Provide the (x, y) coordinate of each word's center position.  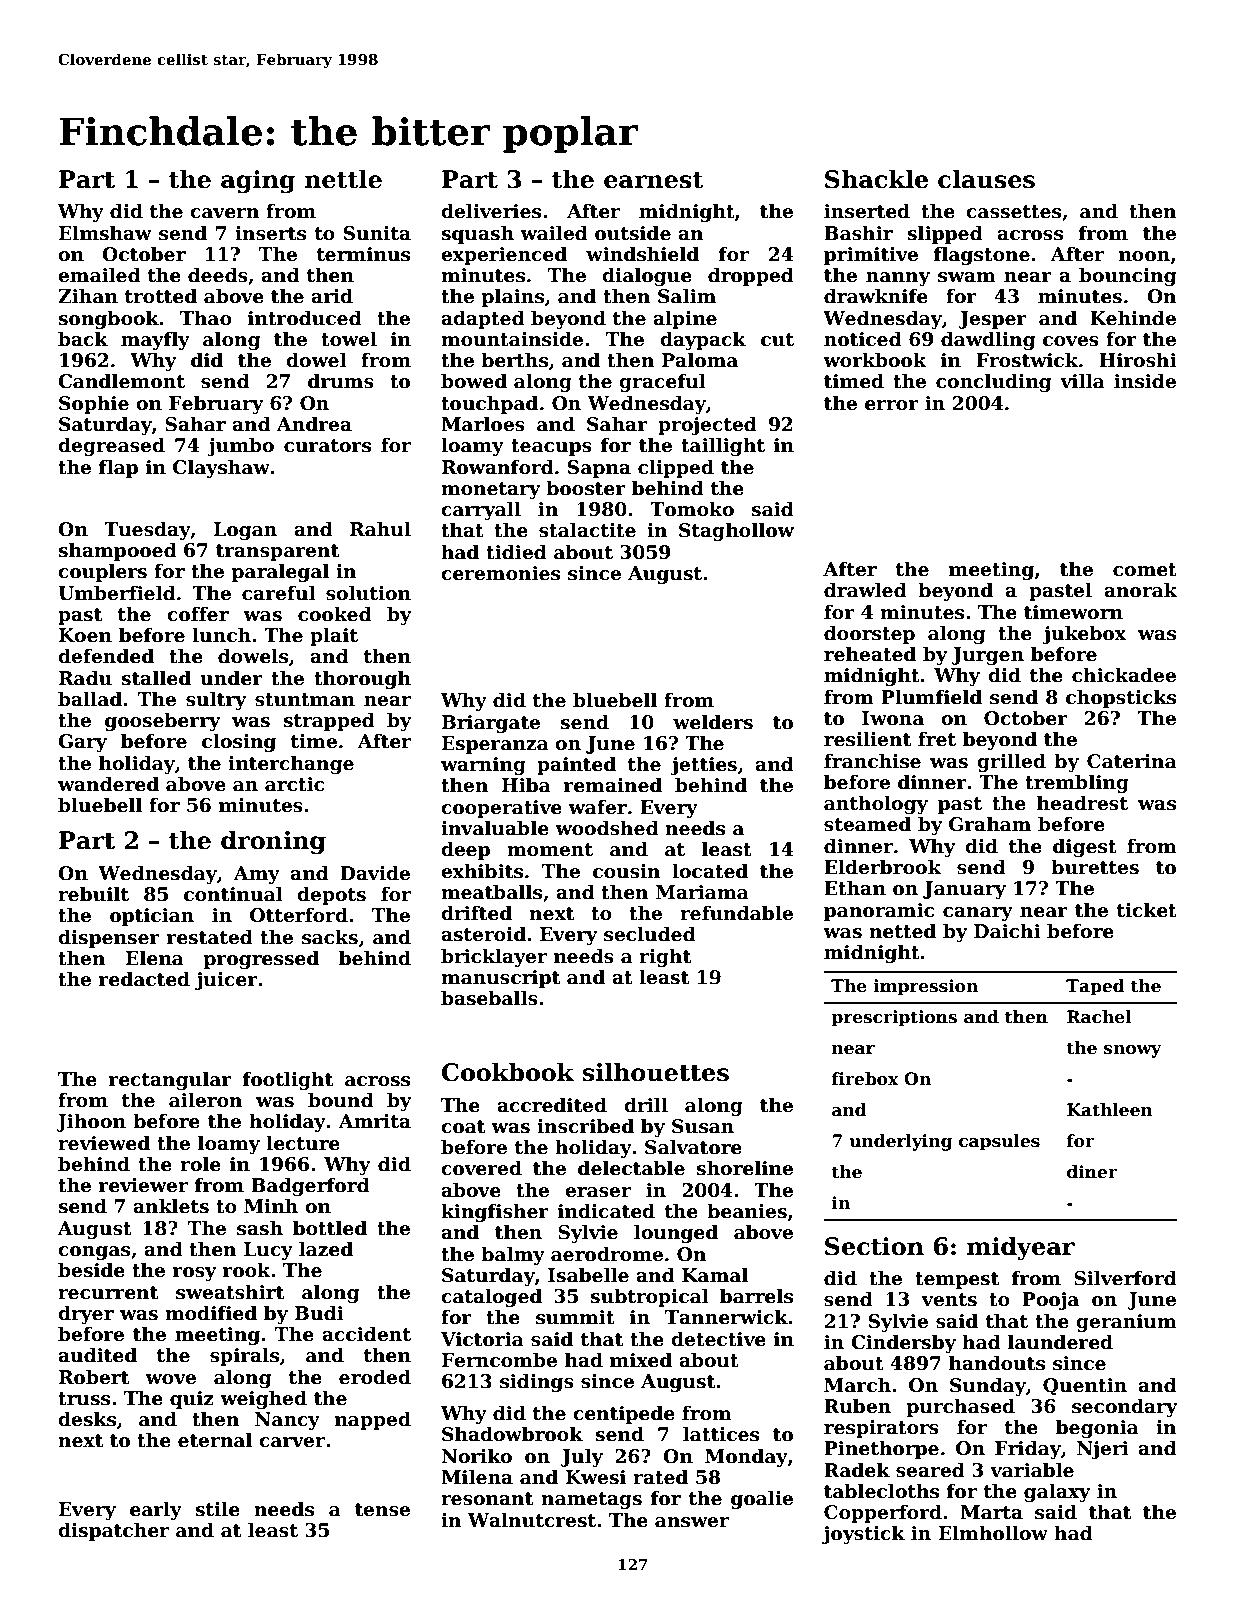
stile (217, 1509)
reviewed (104, 1143)
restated (210, 937)
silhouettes (655, 1072)
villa (1082, 381)
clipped (676, 468)
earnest (653, 180)
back (83, 339)
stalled (156, 678)
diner (1092, 1172)
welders (713, 722)
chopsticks (1121, 698)
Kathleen (1110, 1110)
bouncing (1127, 276)
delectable (631, 1168)
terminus (363, 254)
